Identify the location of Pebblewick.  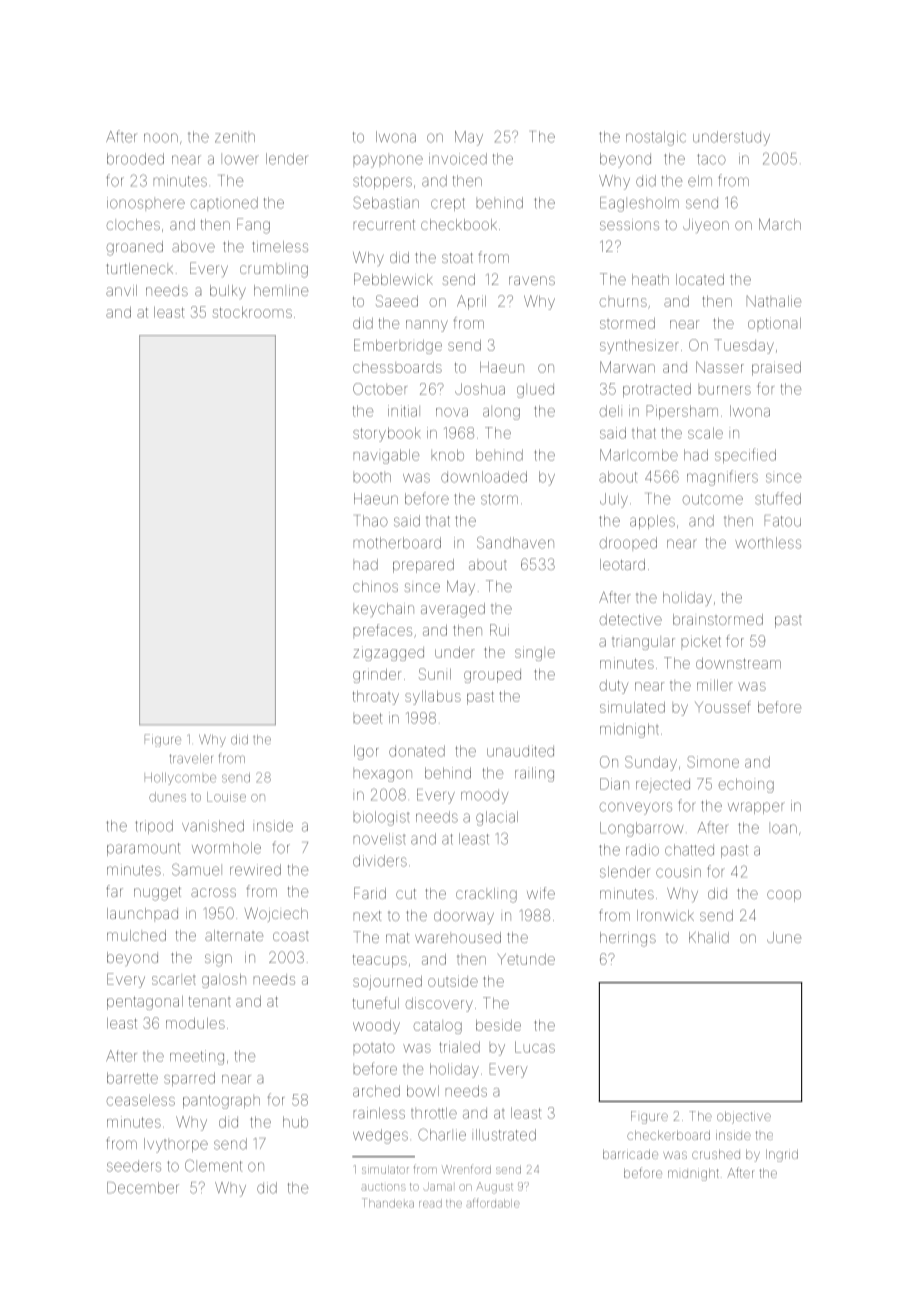
(393, 279).
